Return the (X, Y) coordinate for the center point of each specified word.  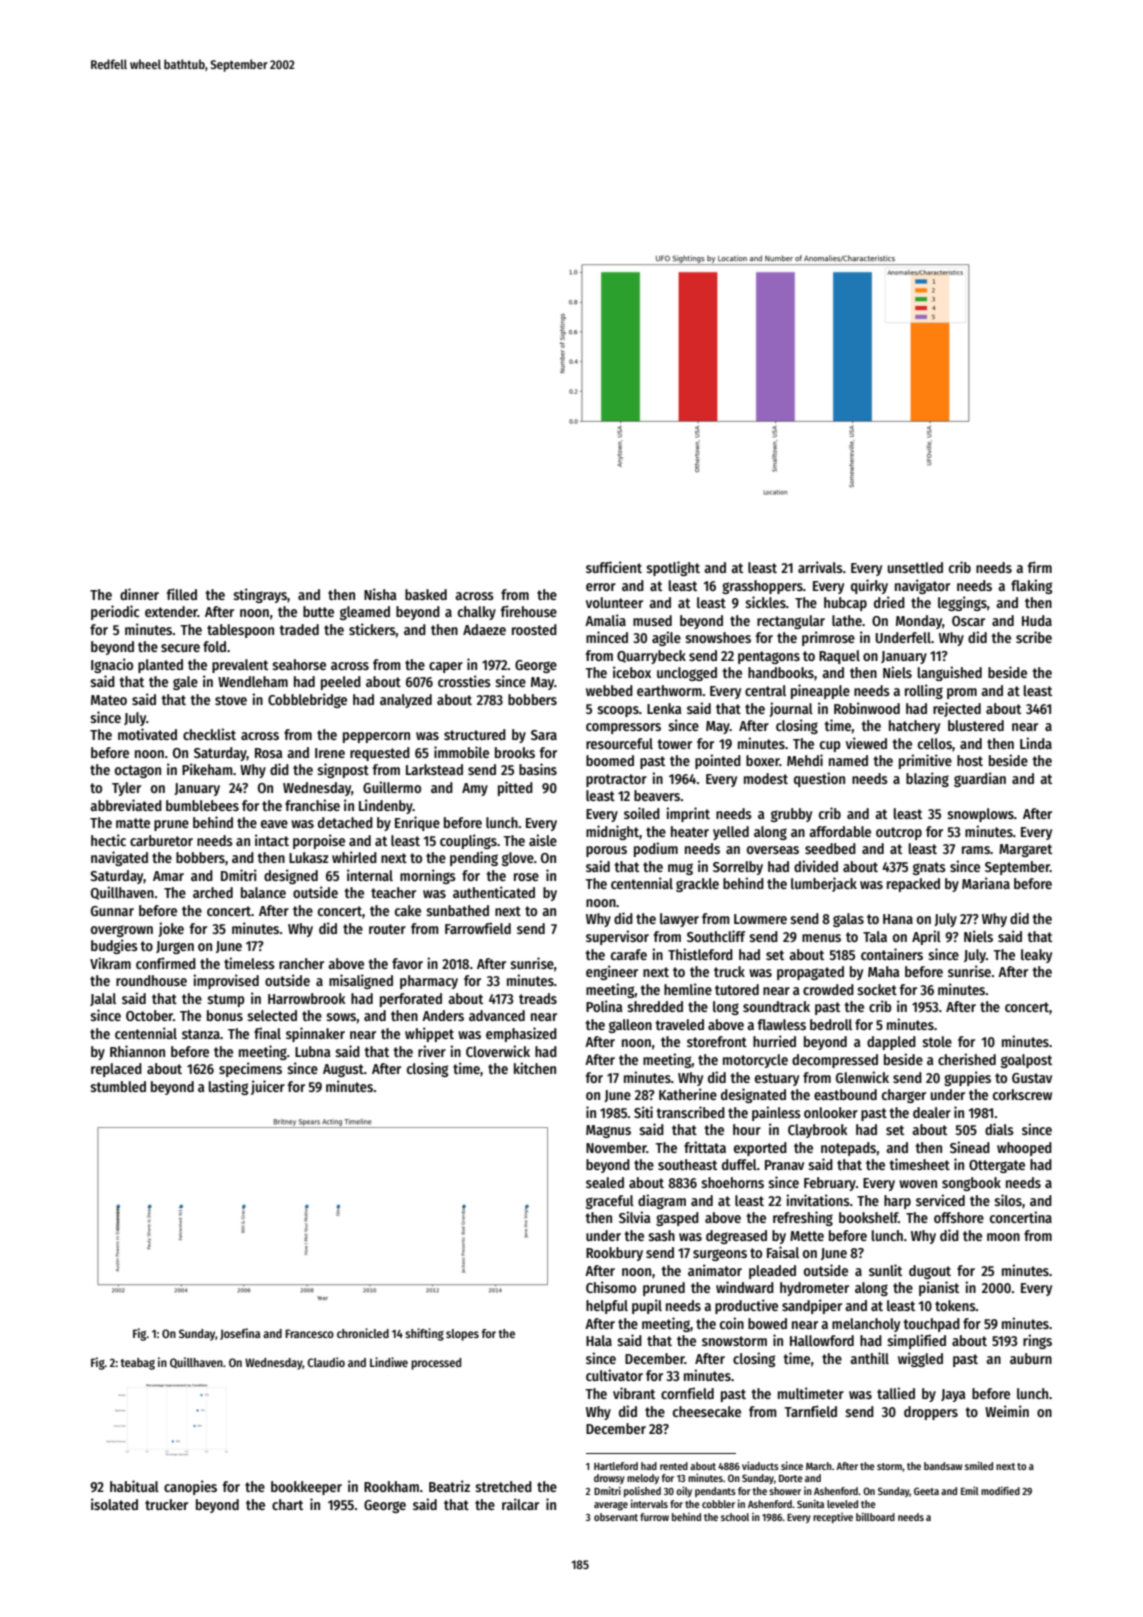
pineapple (820, 691)
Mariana (986, 883)
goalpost (1026, 1061)
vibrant (634, 1393)
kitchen (535, 1068)
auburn (1031, 1358)
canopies (190, 1487)
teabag (137, 1364)
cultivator (614, 1375)
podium (656, 849)
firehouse (529, 611)
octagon (138, 771)
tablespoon (240, 631)
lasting (228, 1087)
